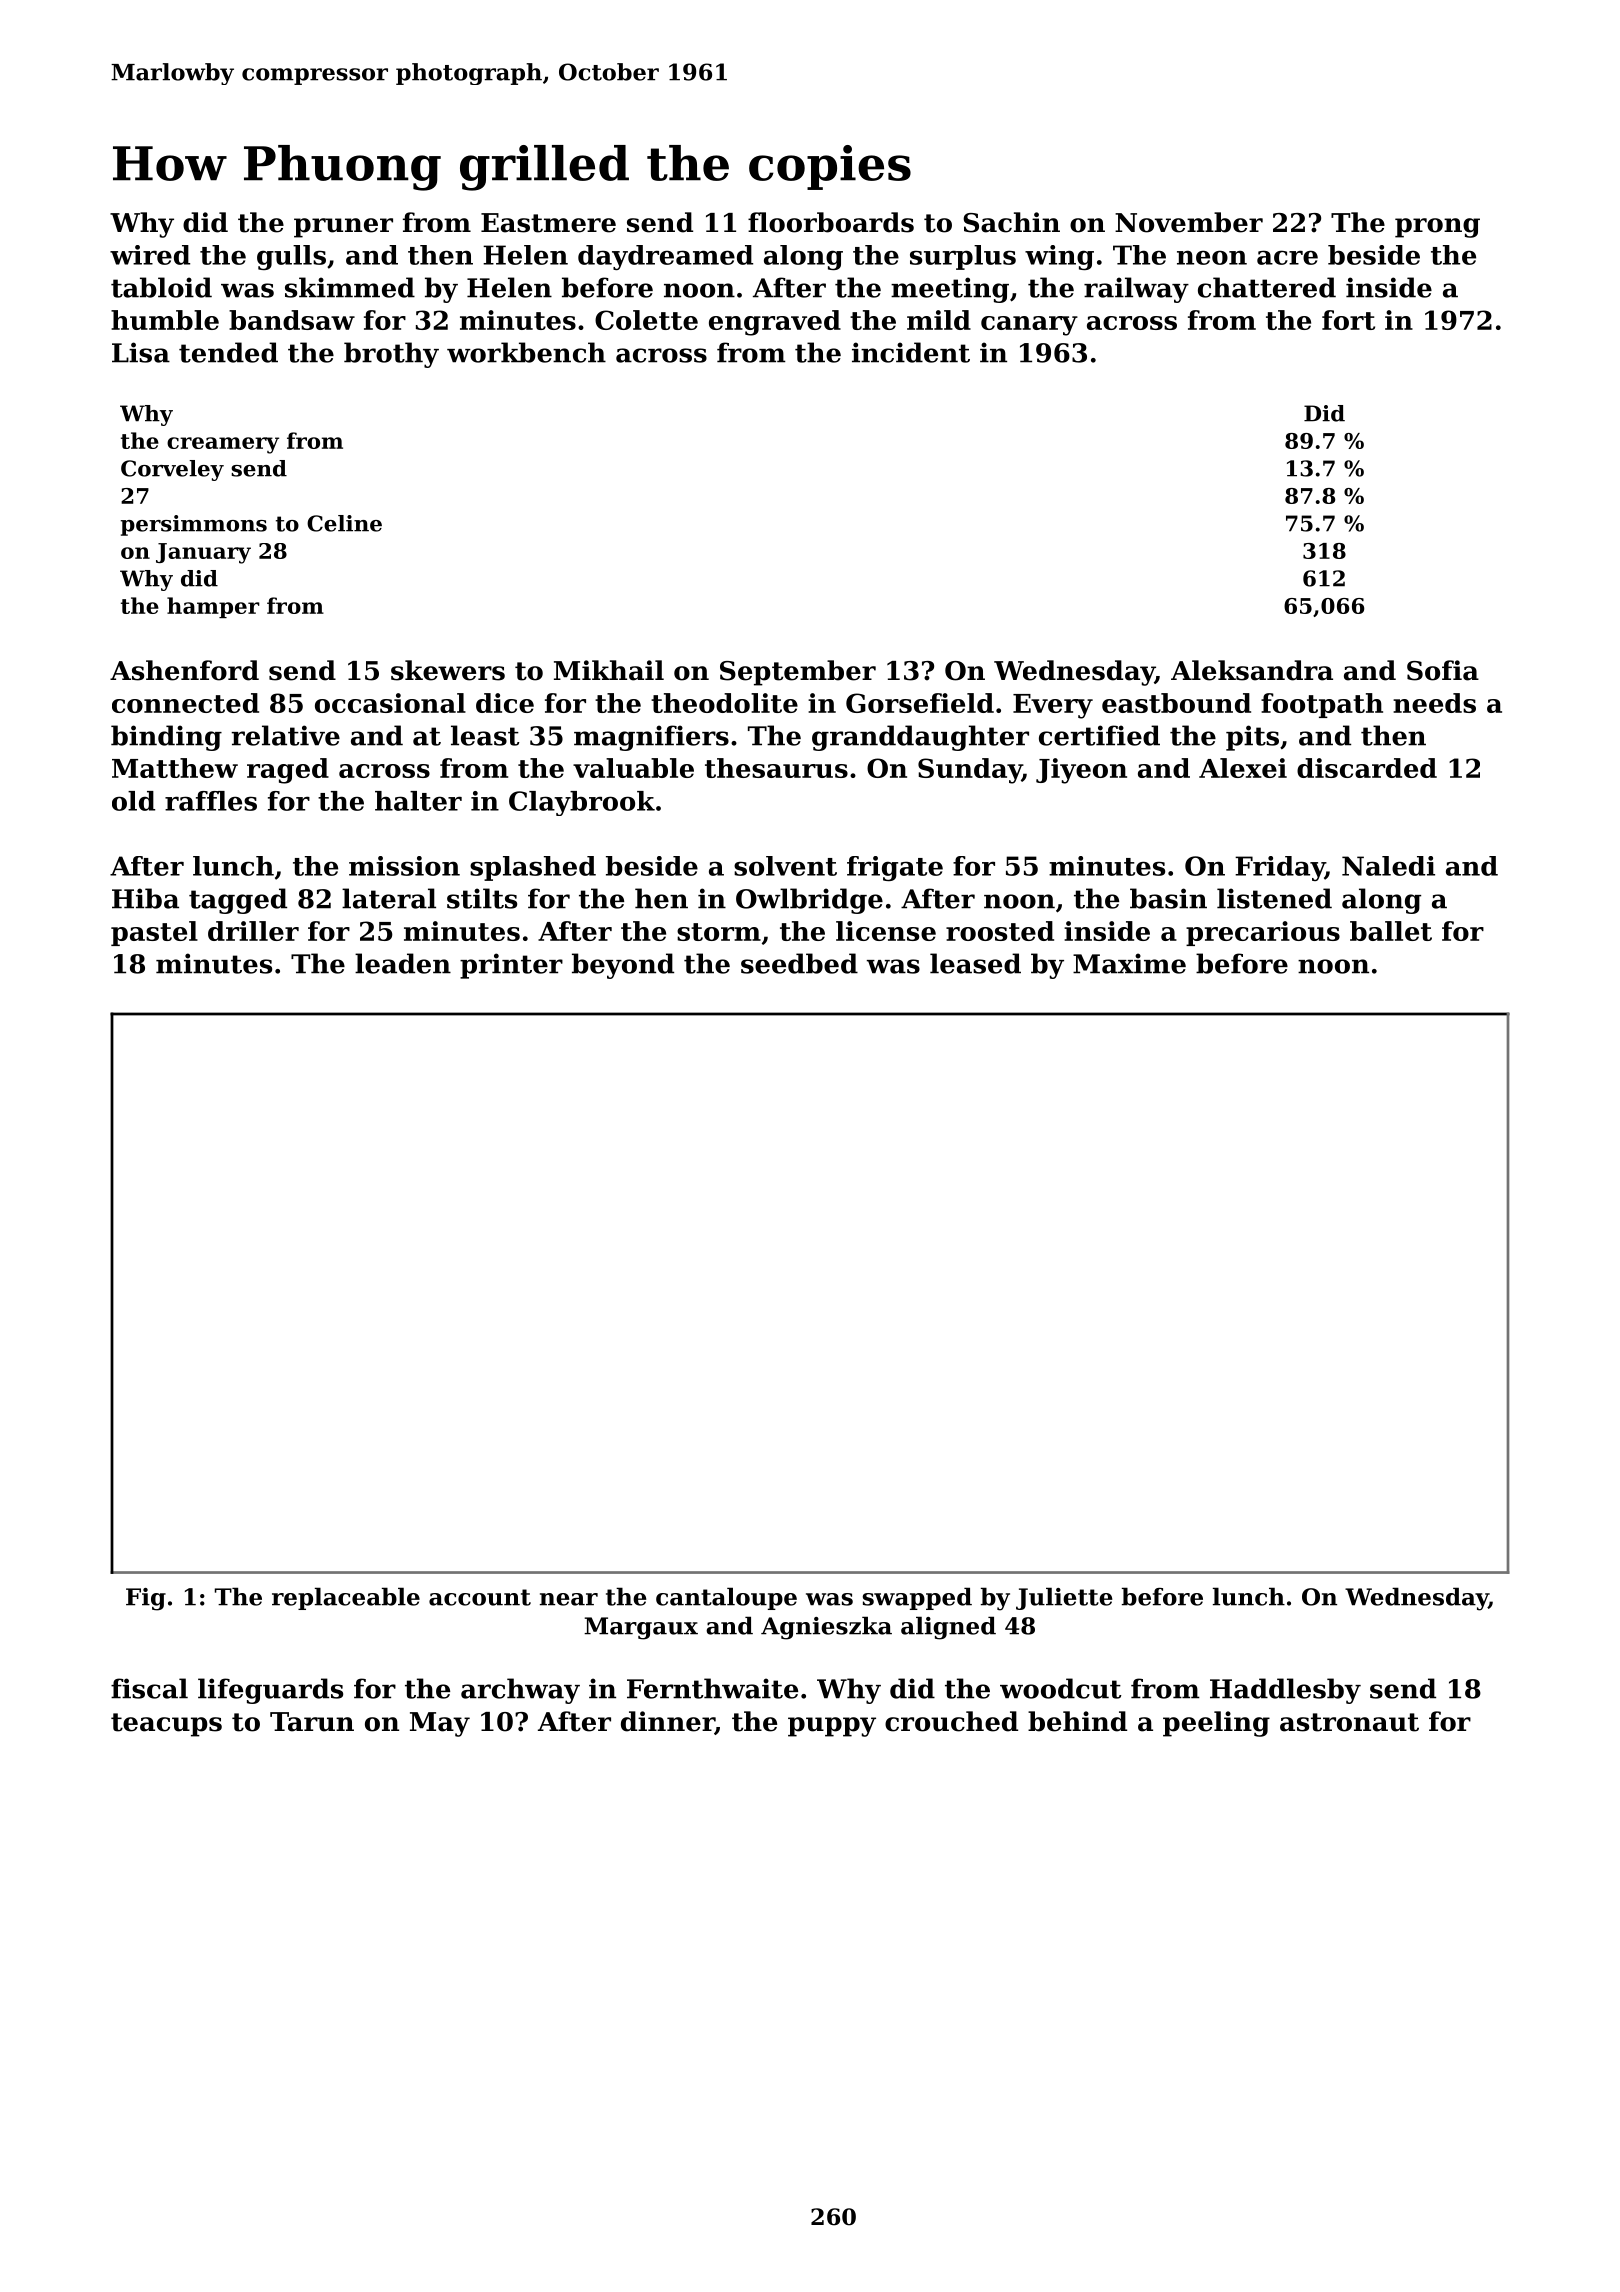 This screenshot has width=1620, height=2292. What do you see at coordinates (312, 1722) in the screenshot?
I see `Tarun` at bounding box center [312, 1722].
